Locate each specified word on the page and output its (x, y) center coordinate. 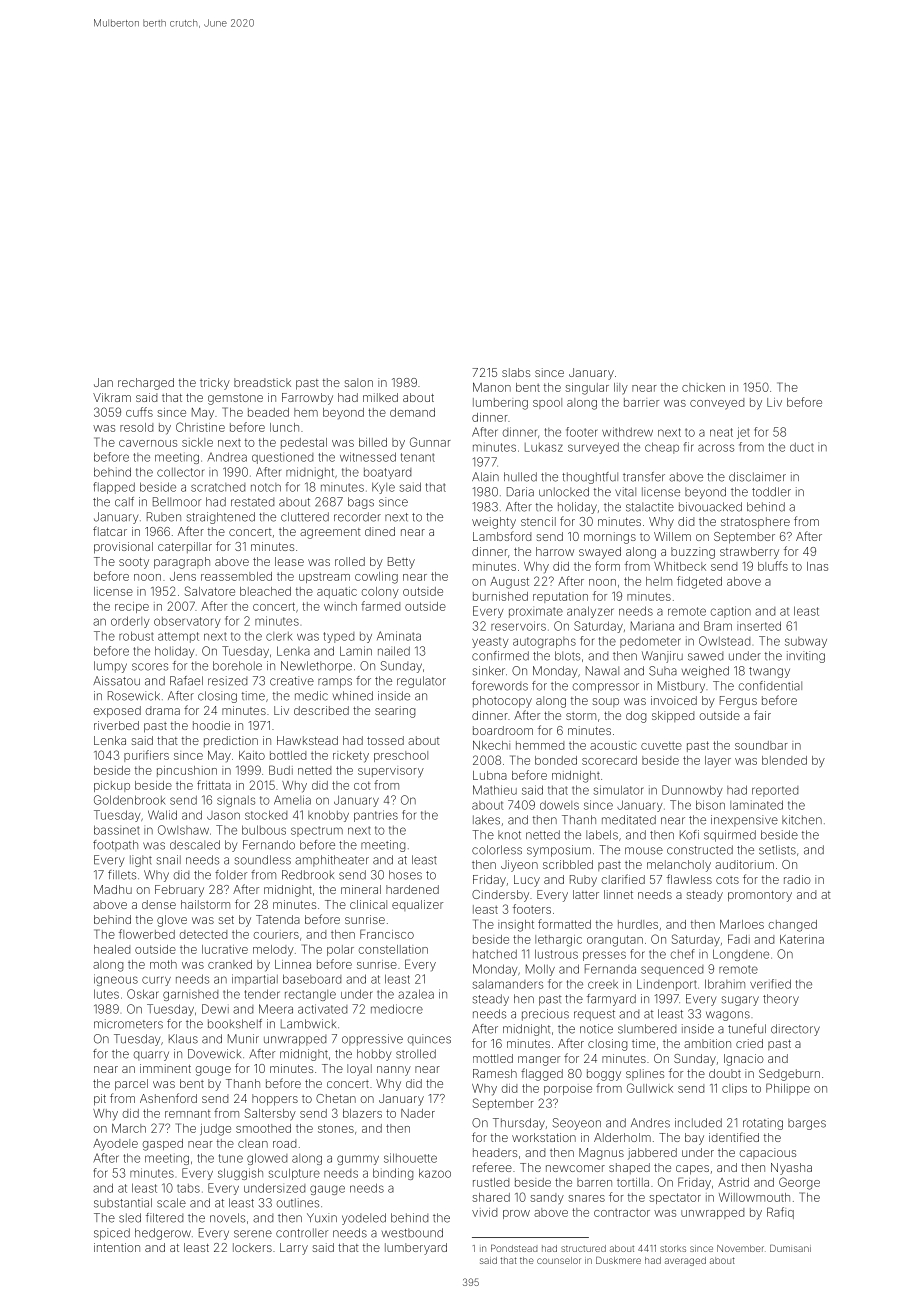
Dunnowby (692, 791)
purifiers (146, 756)
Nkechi (491, 745)
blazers (362, 1113)
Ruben (164, 517)
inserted (759, 626)
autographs (544, 642)
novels (227, 1218)
